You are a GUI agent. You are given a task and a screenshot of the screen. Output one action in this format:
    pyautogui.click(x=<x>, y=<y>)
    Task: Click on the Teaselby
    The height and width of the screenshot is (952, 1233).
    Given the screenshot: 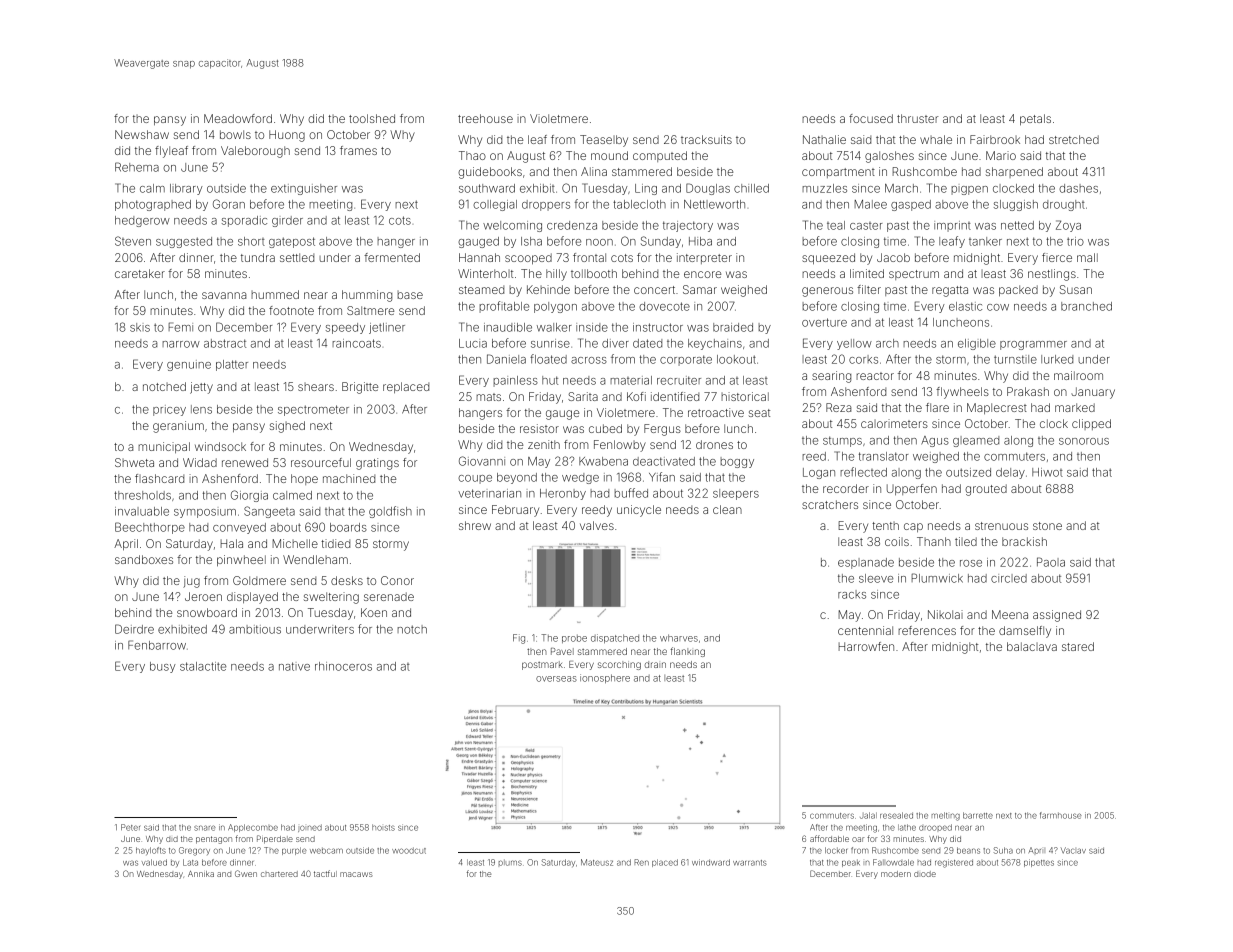 What is the action you would take?
    pyautogui.click(x=604, y=141)
